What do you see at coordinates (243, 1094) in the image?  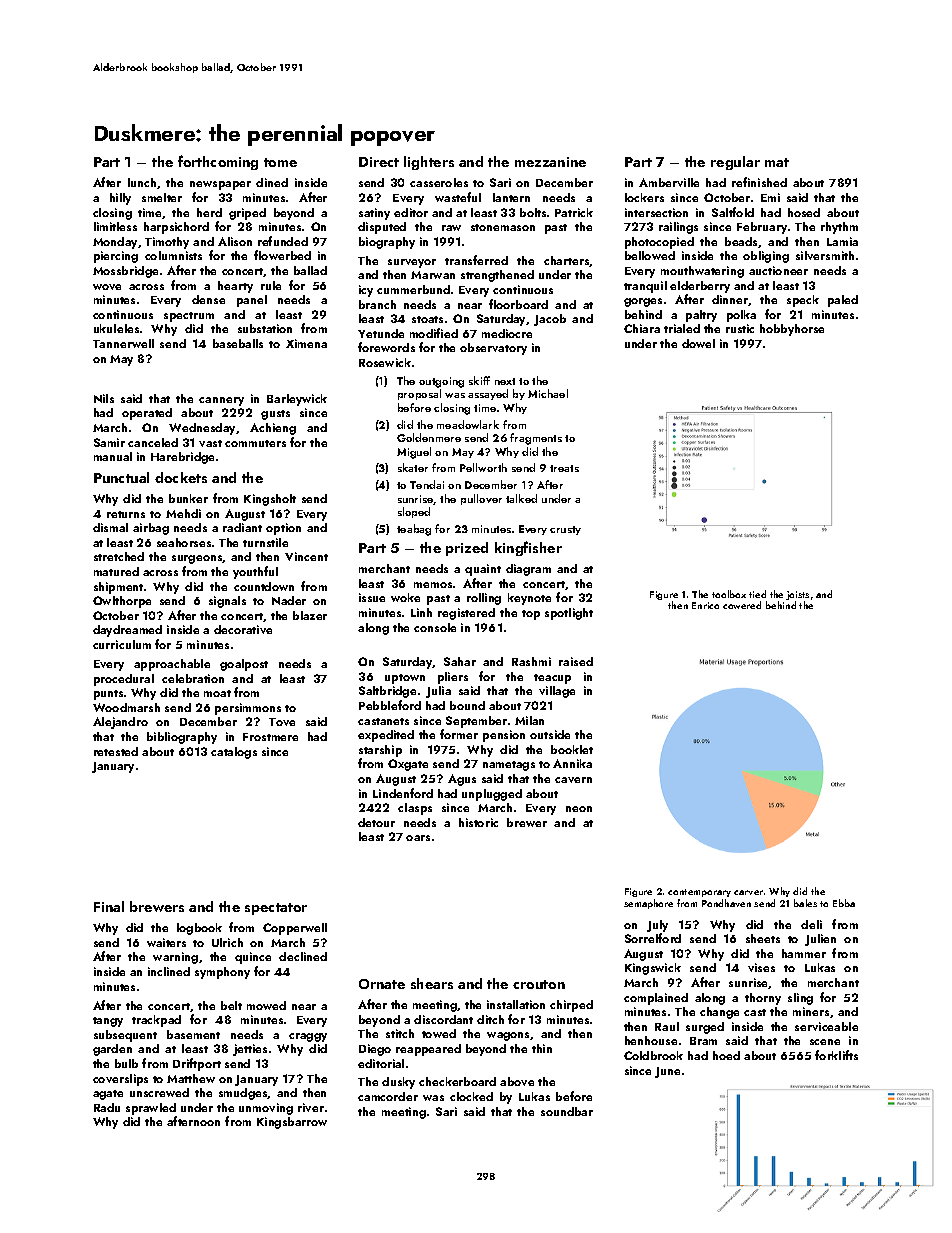 I see `smudges` at bounding box center [243, 1094].
